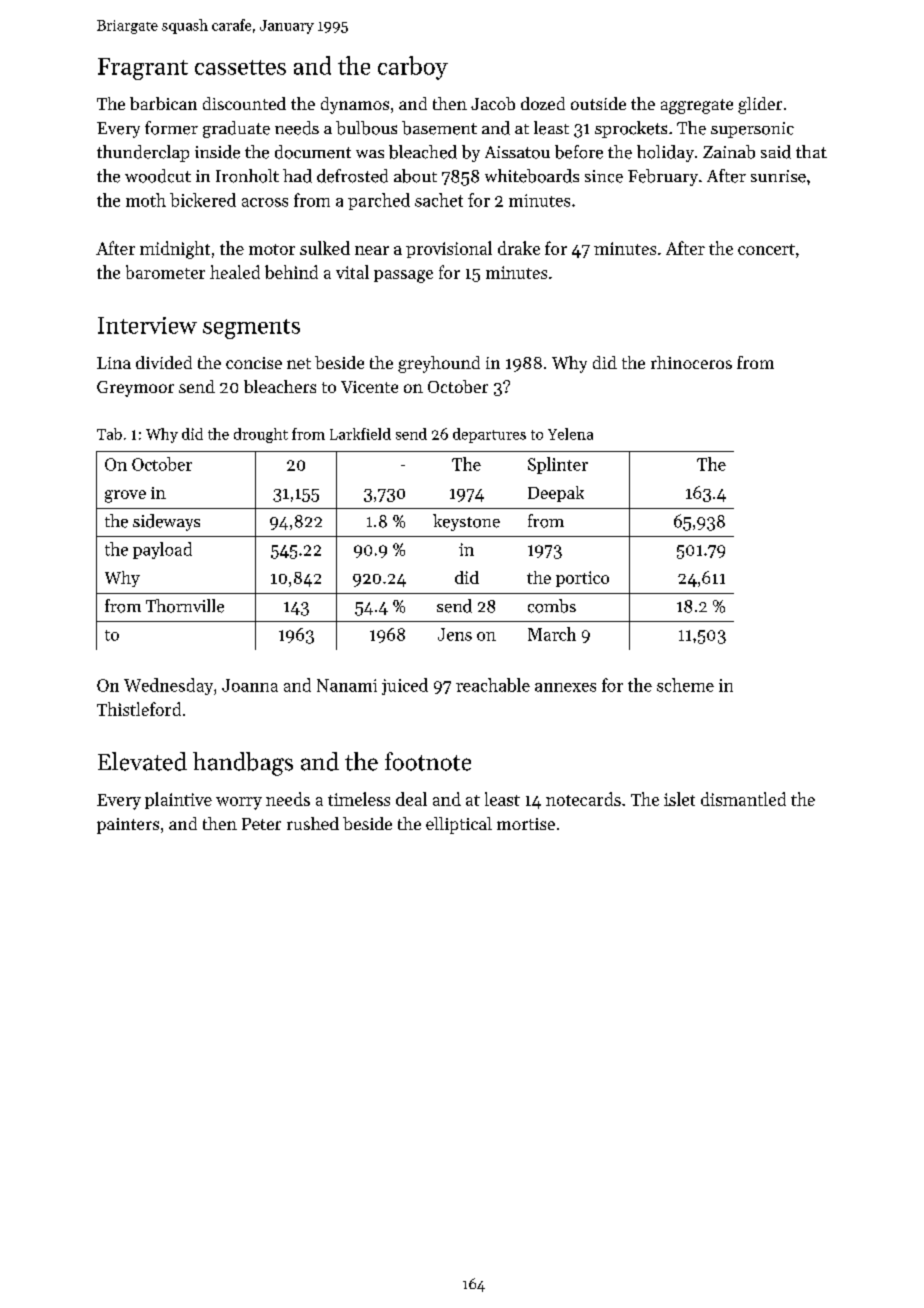  Describe the element at coordinates (766, 249) in the image. I see `concert` at that location.
